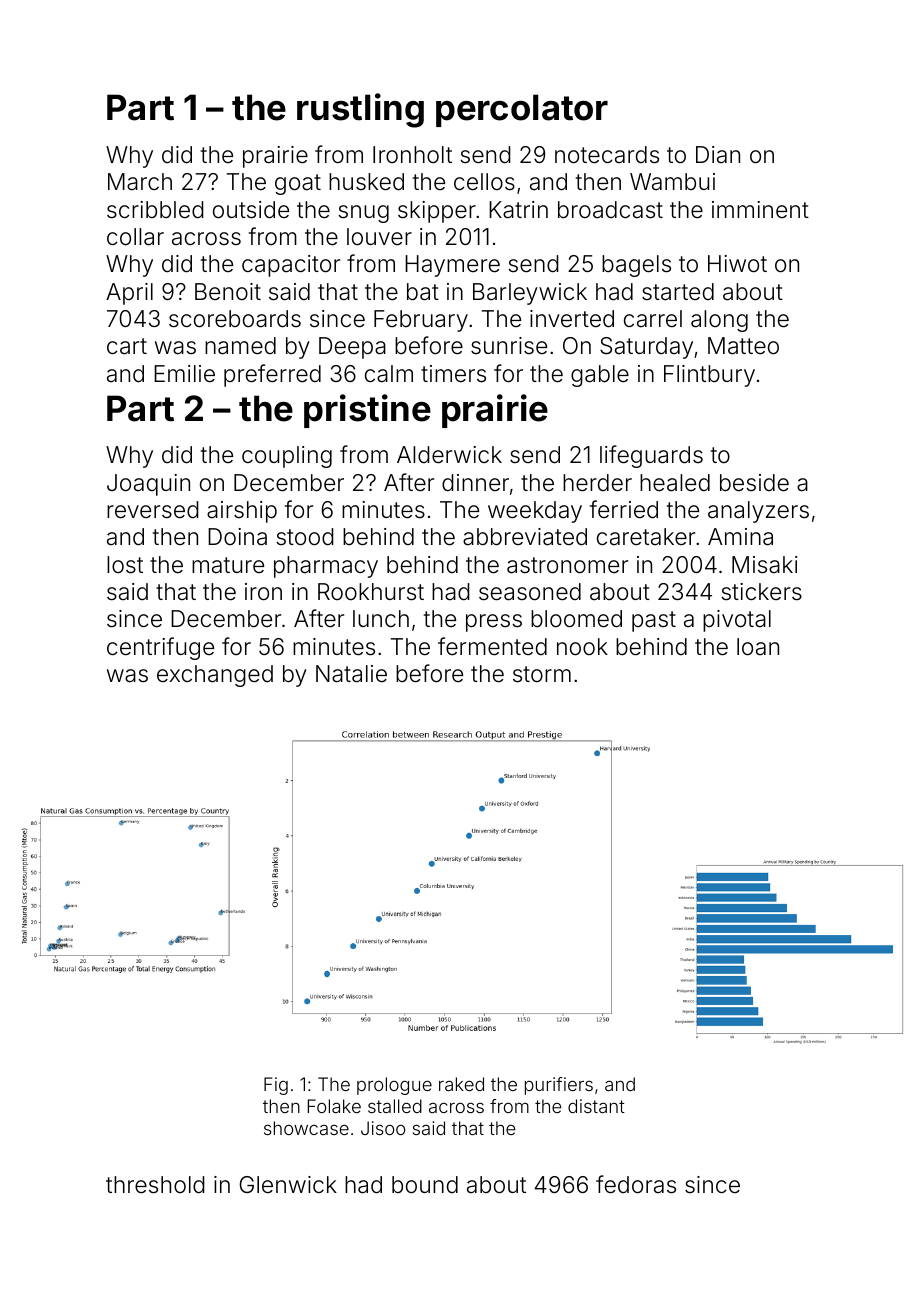  Describe the element at coordinates (461, 1084) in the document. I see `raked` at that location.
